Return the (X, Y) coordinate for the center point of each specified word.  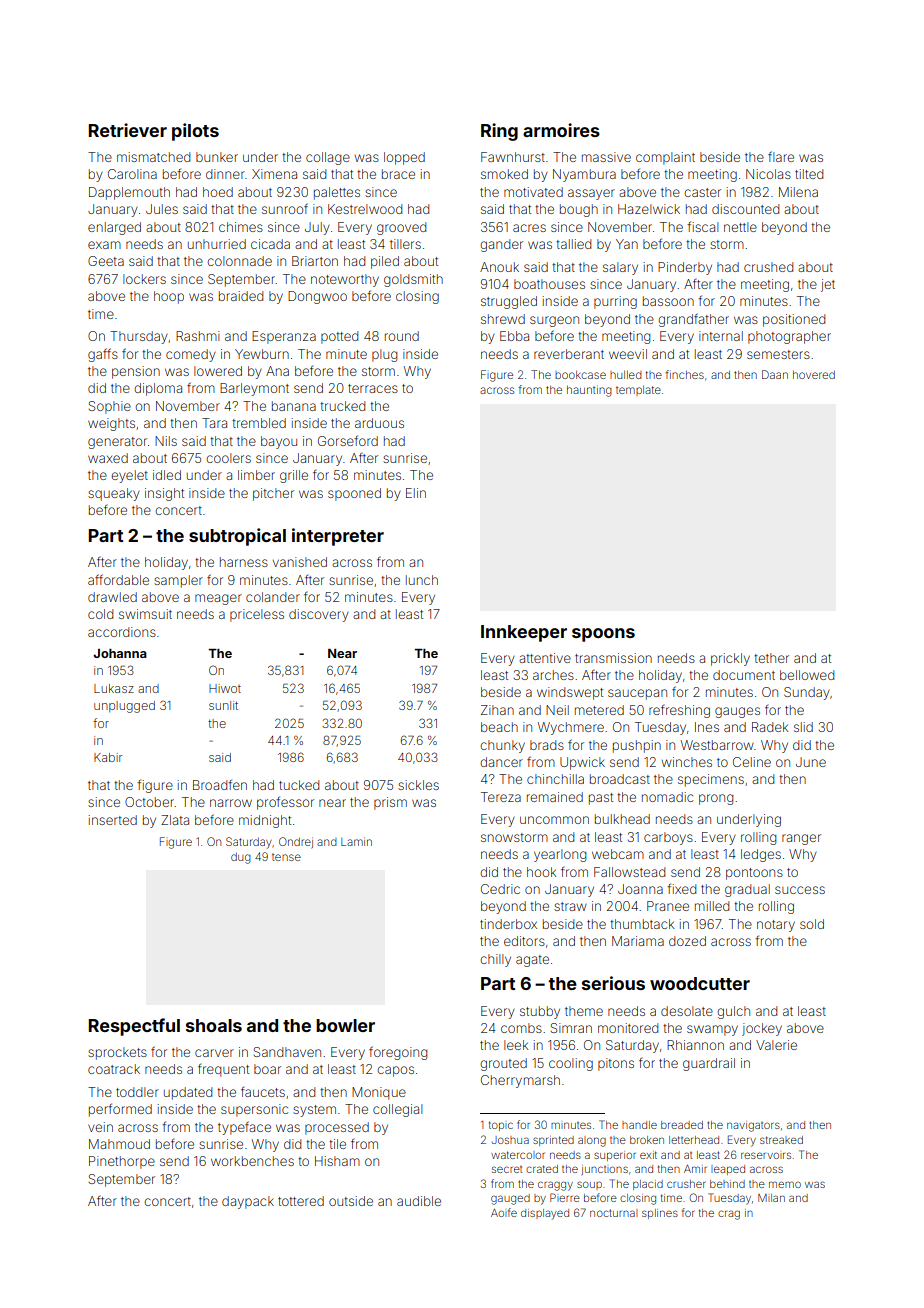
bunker (217, 157)
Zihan (497, 710)
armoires (561, 130)
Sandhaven (287, 1052)
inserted (113, 820)
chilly (495, 960)
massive (606, 157)
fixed (681, 888)
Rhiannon (695, 1045)
